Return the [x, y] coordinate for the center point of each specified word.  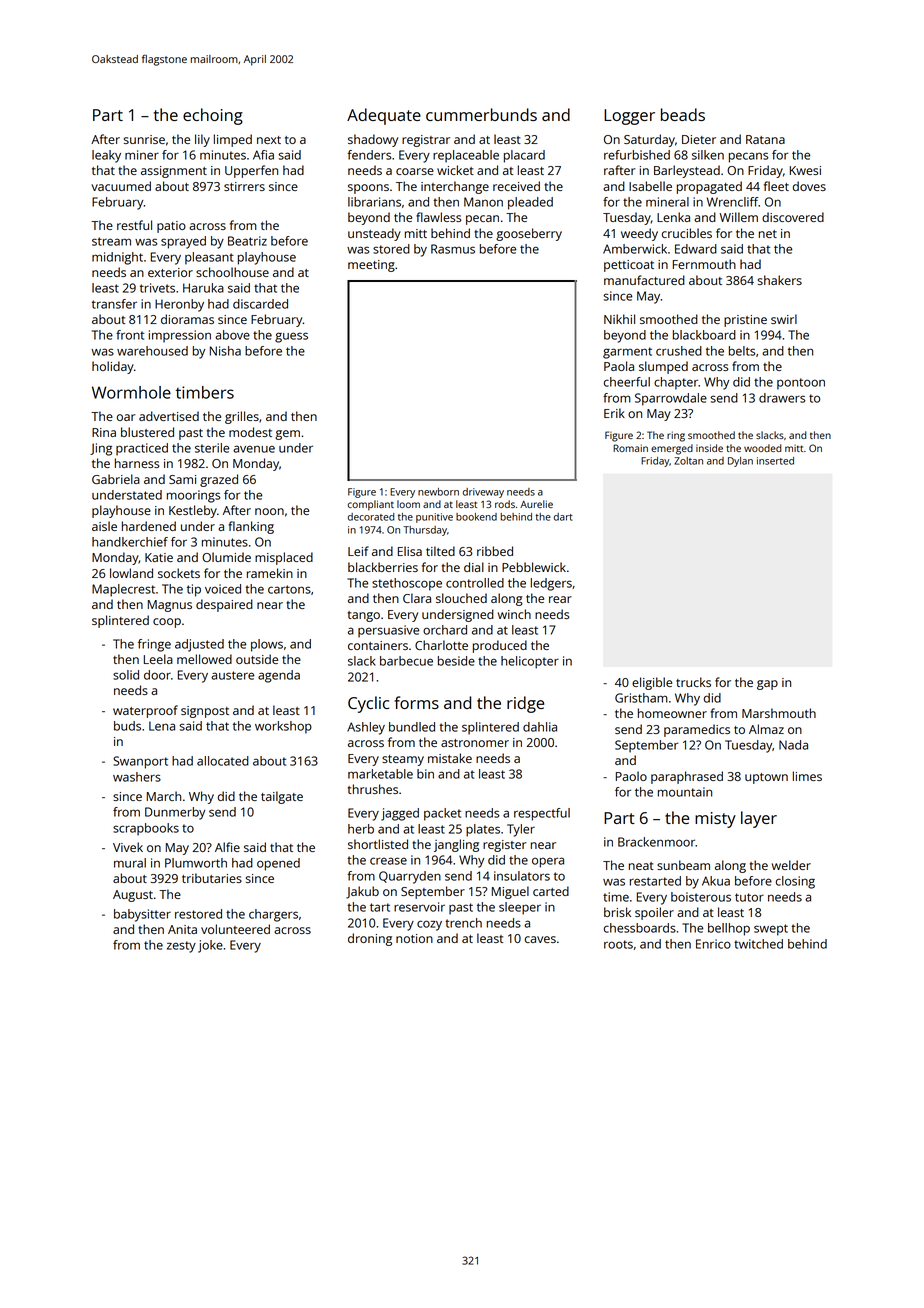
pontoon [801, 384]
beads [683, 114]
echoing [213, 116]
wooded [763, 448]
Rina [104, 432]
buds [127, 726]
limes [807, 776]
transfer [114, 304]
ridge [525, 704]
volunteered [235, 929]
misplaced [284, 558]
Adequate [384, 116]
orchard [445, 630]
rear [560, 599]
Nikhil [619, 319]
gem [287, 435]
